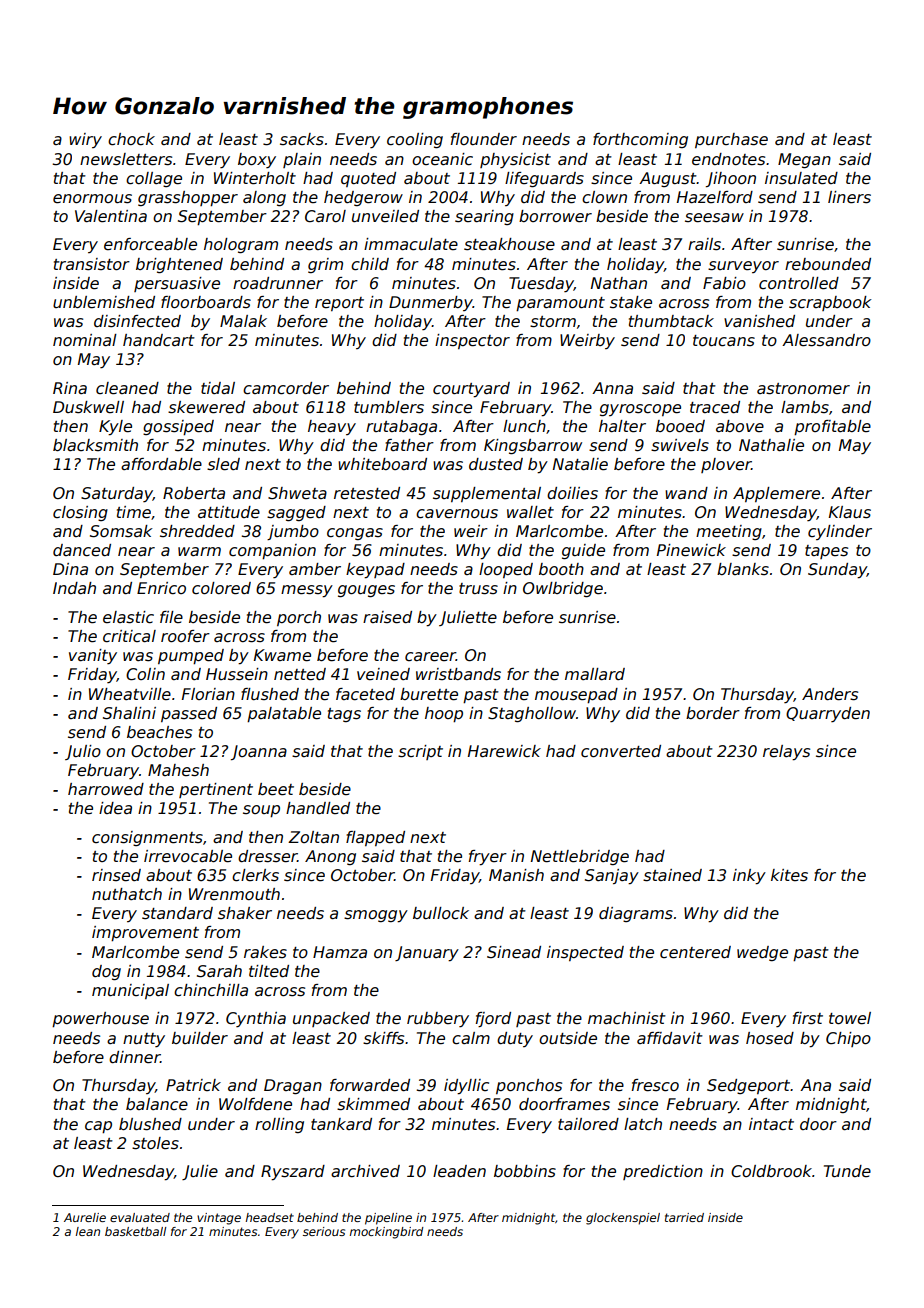  I want to click on cooling, so click(415, 140).
